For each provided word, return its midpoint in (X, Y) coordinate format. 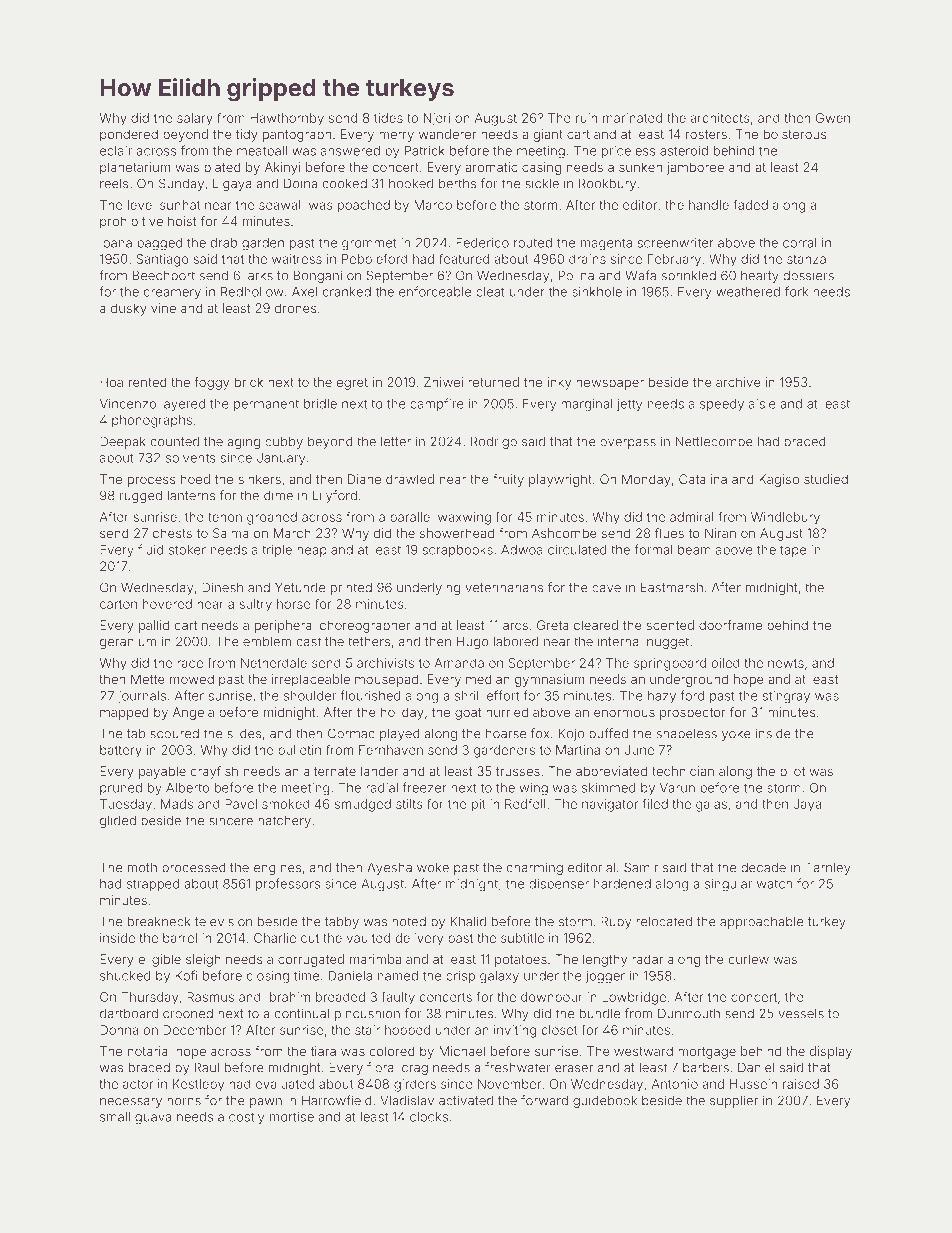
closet (560, 1030)
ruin (586, 118)
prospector (693, 714)
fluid (150, 549)
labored (516, 641)
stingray (786, 697)
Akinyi (283, 168)
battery (121, 751)
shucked (125, 976)
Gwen (833, 118)
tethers (369, 641)
